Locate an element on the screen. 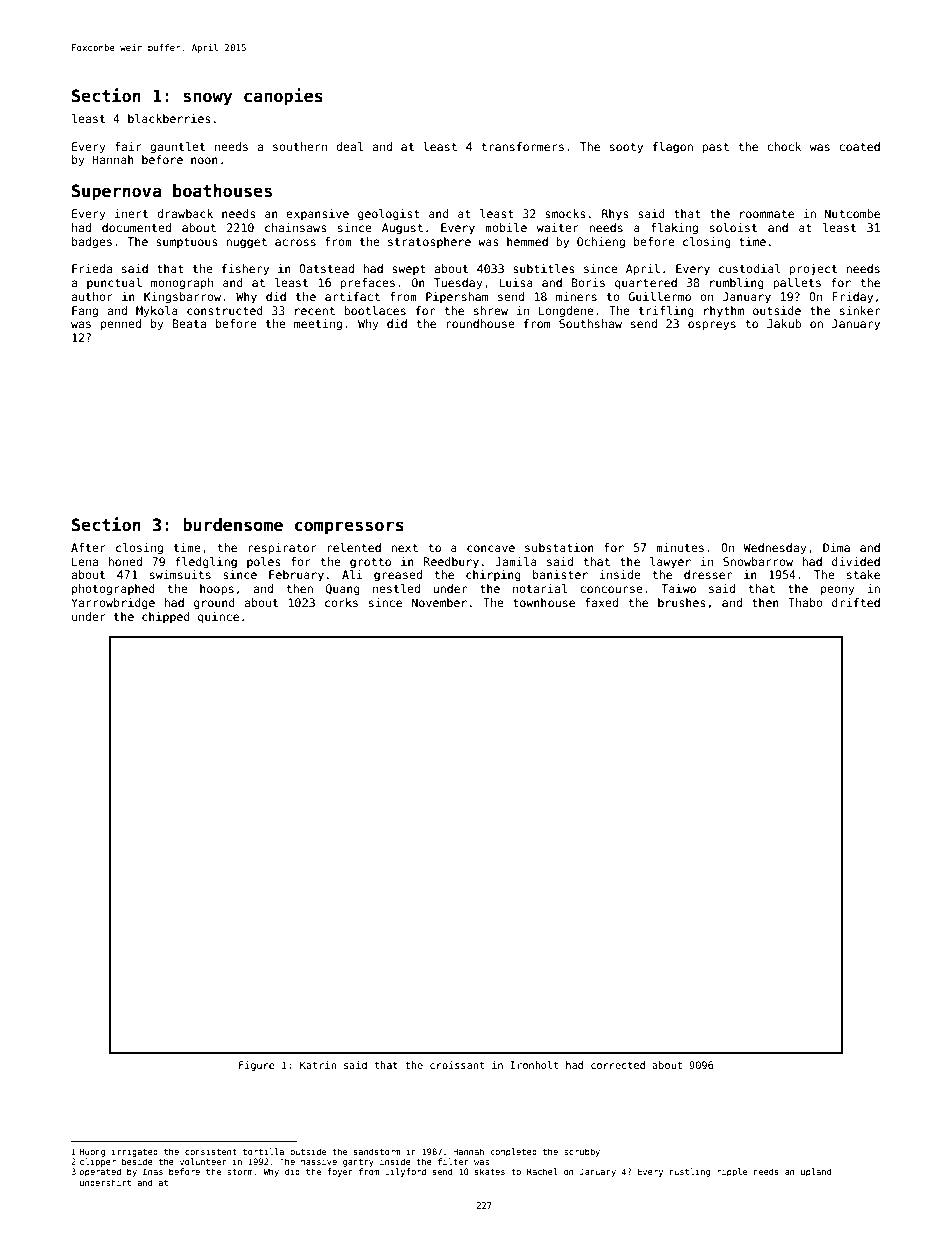  expansive is located at coordinates (317, 214).
